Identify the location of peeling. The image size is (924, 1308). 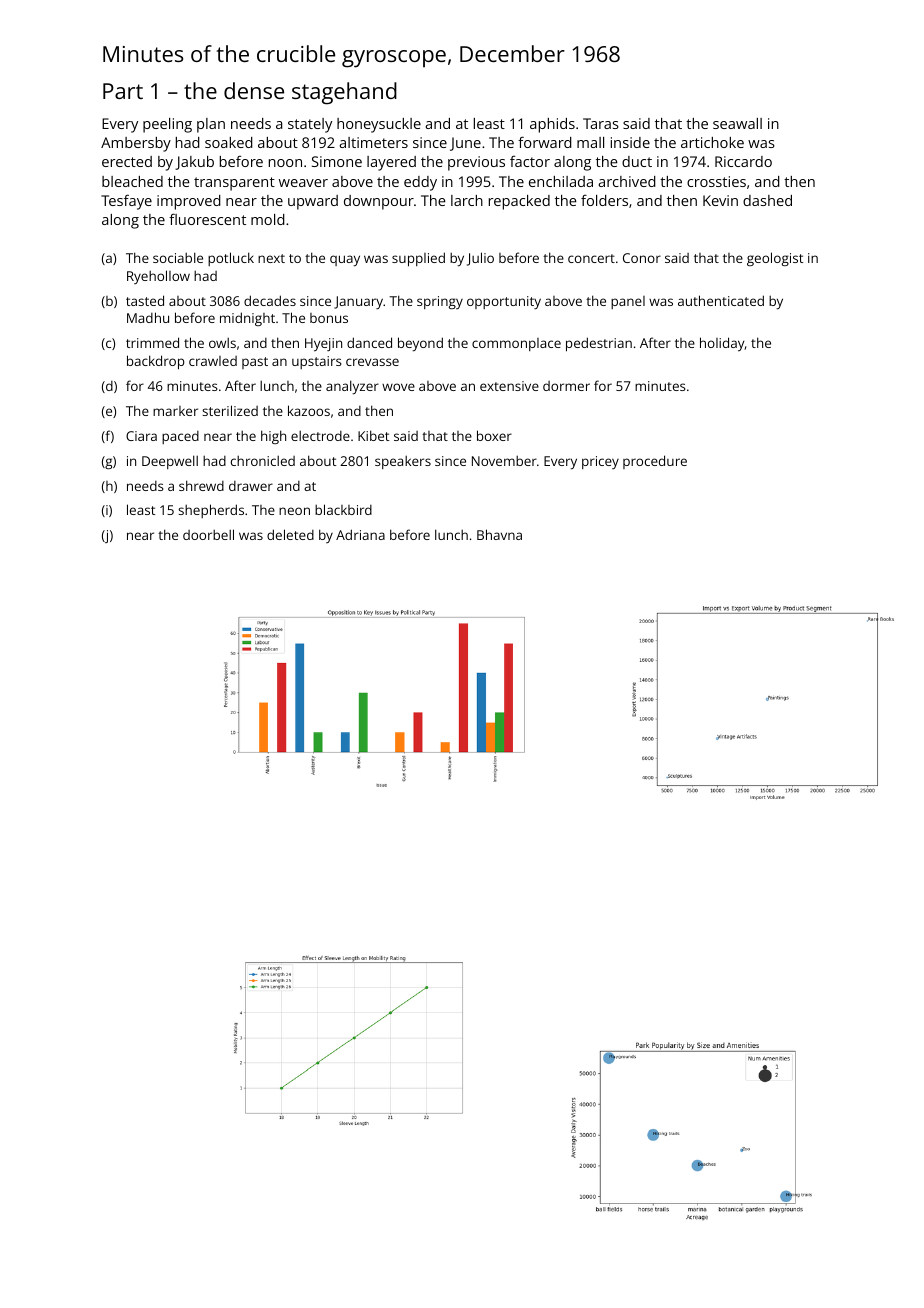
(167, 125).
